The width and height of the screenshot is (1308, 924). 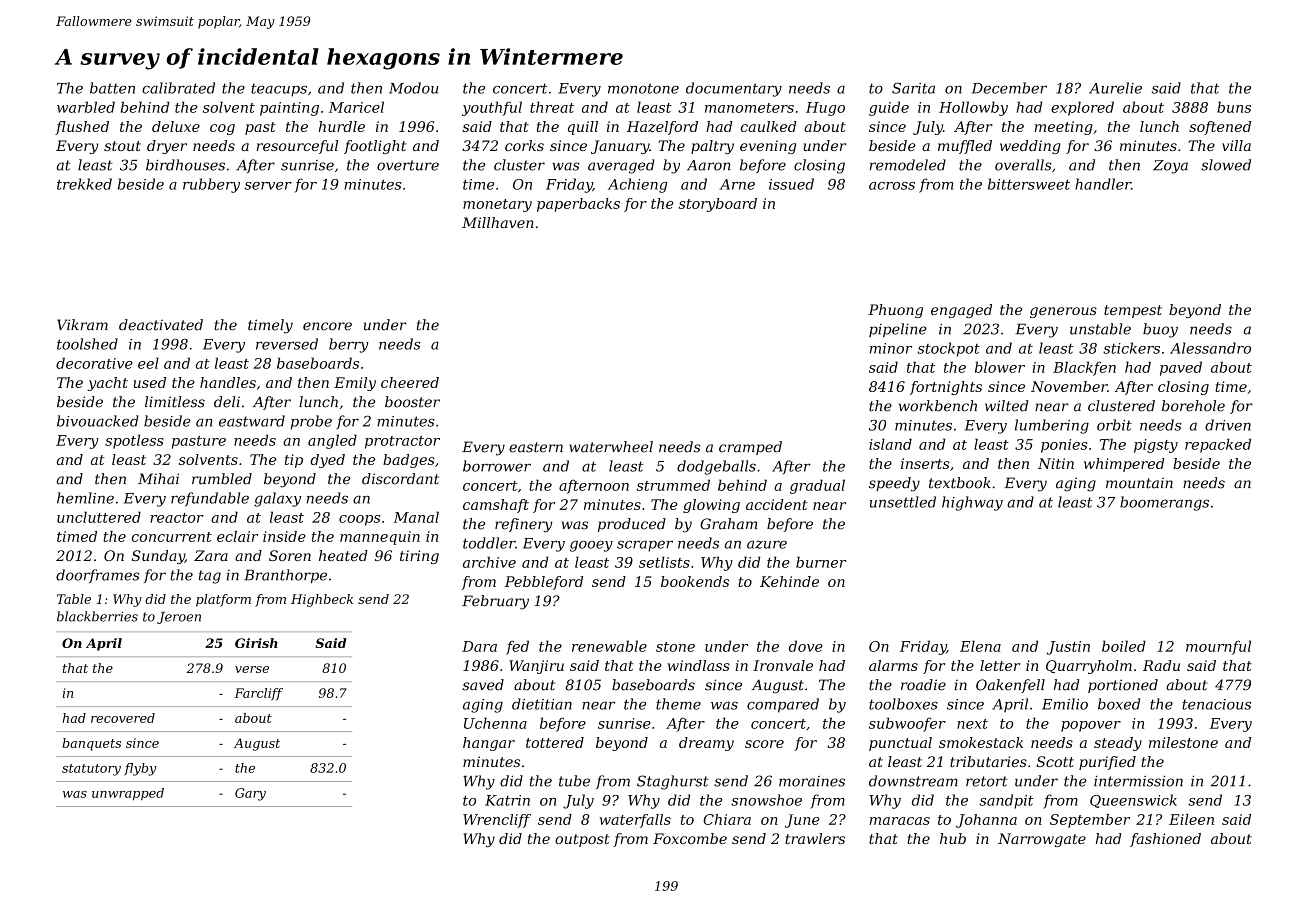 I want to click on fashioned, so click(x=1165, y=840).
